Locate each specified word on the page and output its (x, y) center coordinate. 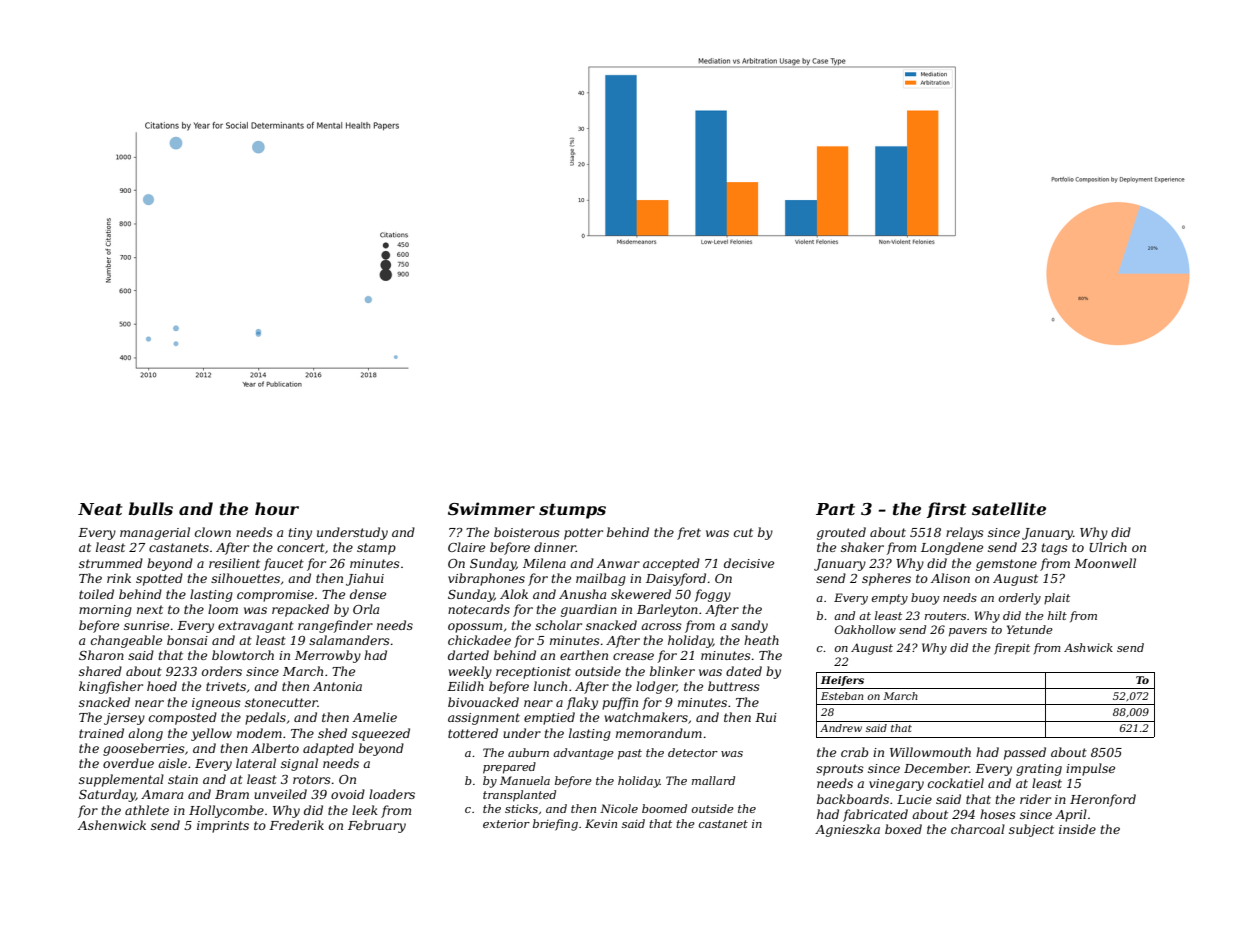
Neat (100, 509)
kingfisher (111, 687)
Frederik (296, 825)
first (946, 510)
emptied (549, 718)
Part (835, 509)
